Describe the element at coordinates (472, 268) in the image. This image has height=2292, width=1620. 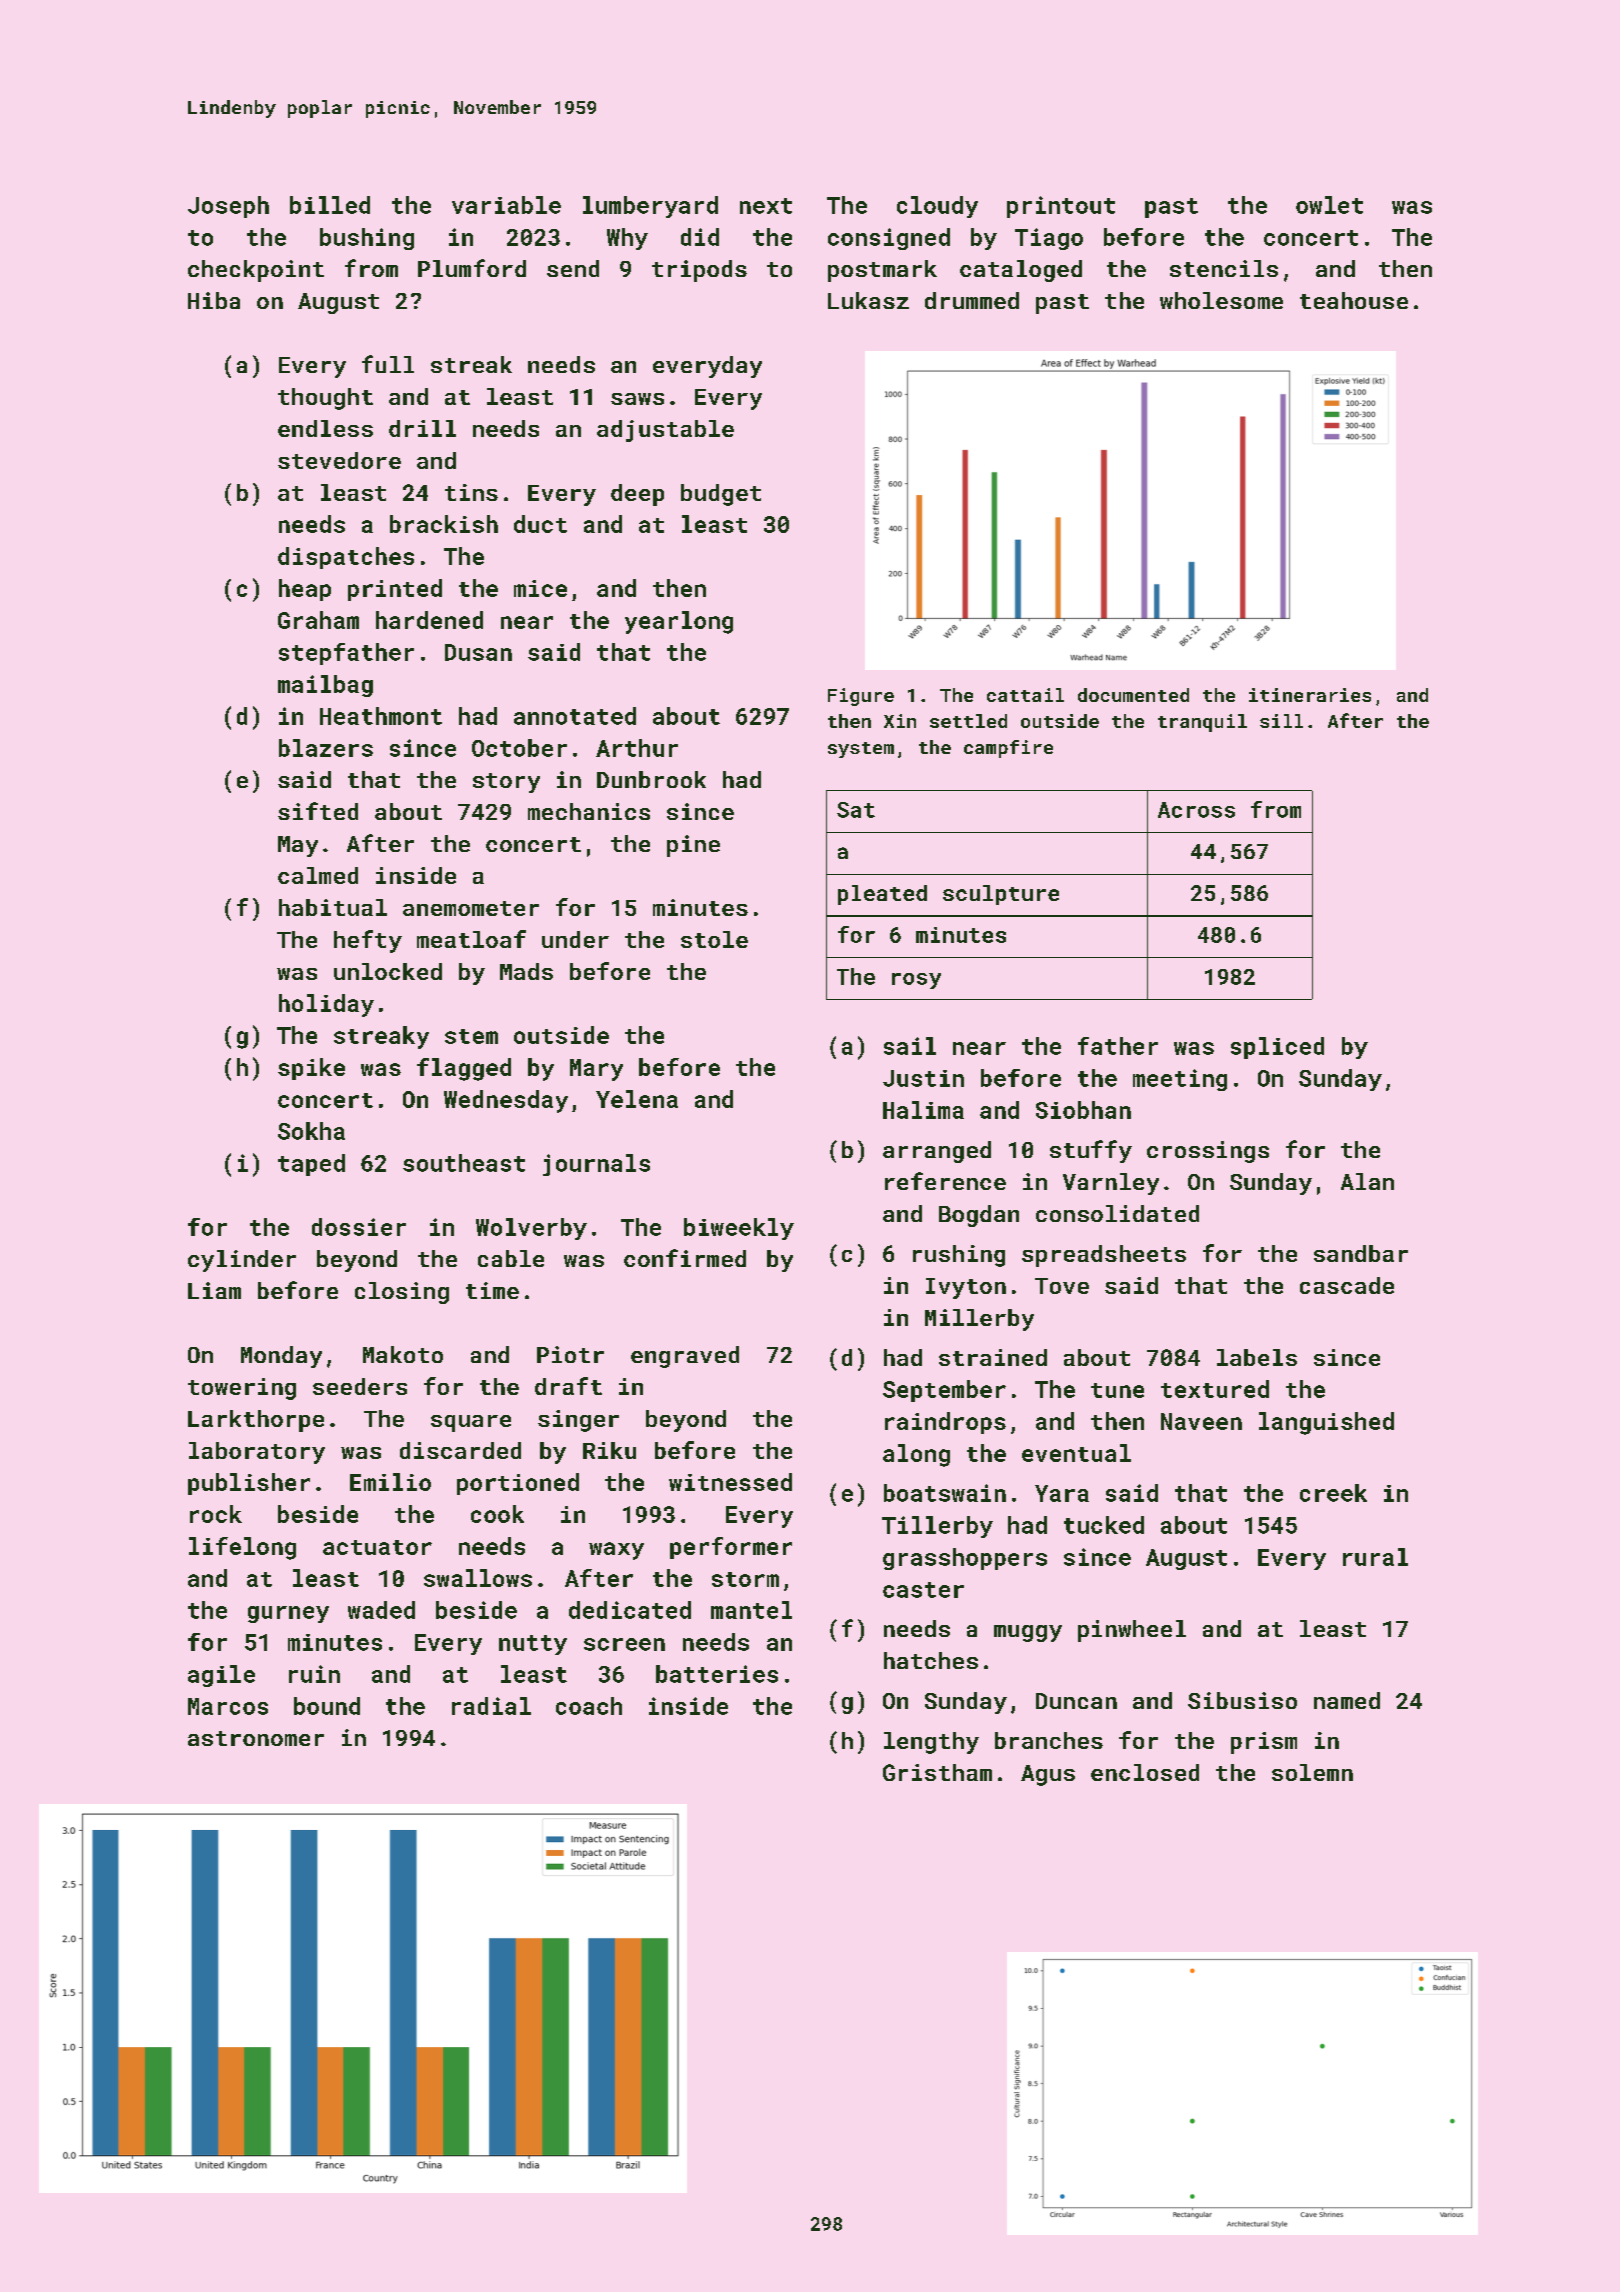
I see `Plumford` at that location.
